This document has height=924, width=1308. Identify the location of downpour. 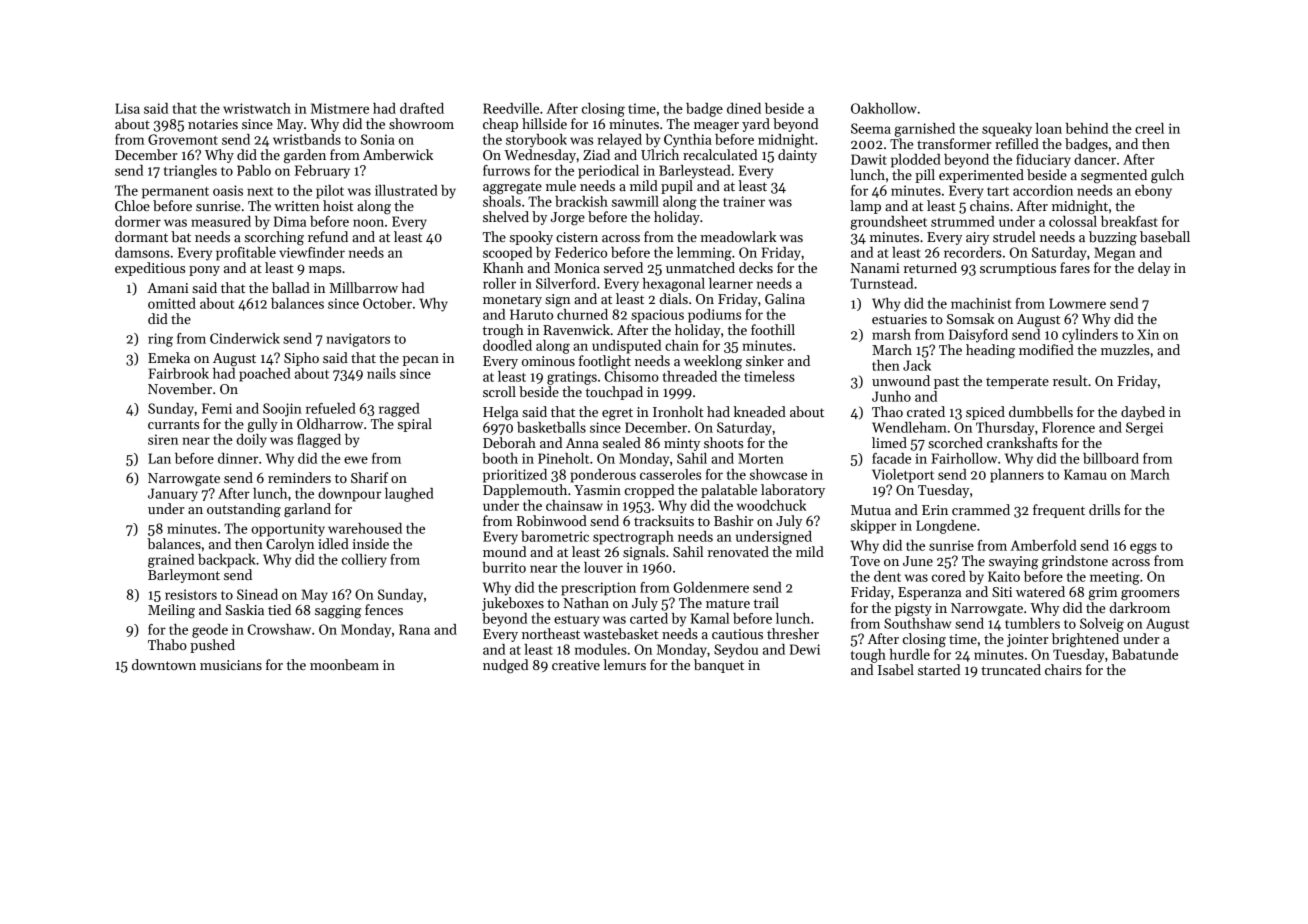
(349, 495).
